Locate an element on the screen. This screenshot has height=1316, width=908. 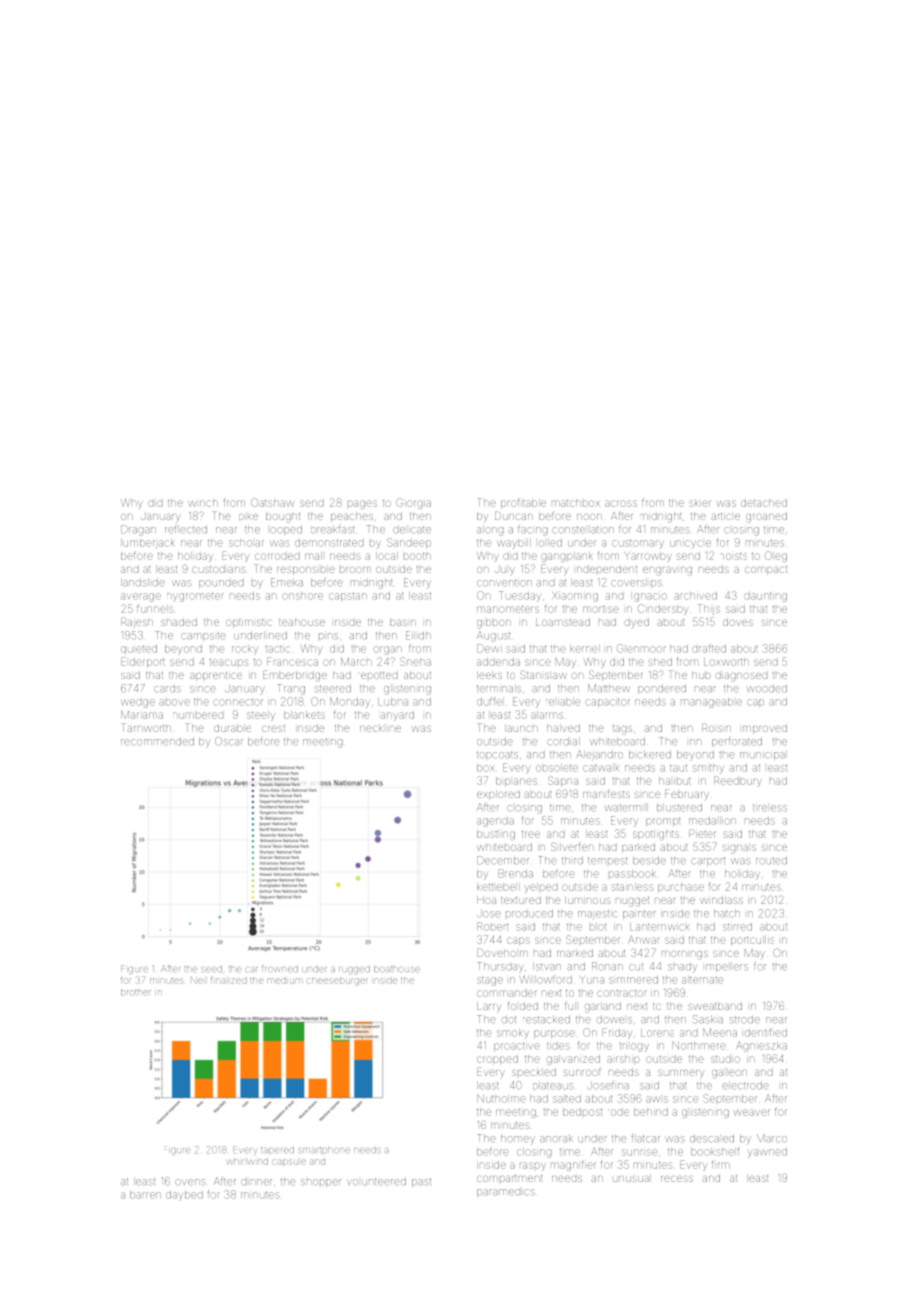
unicycle is located at coordinates (690, 544).
